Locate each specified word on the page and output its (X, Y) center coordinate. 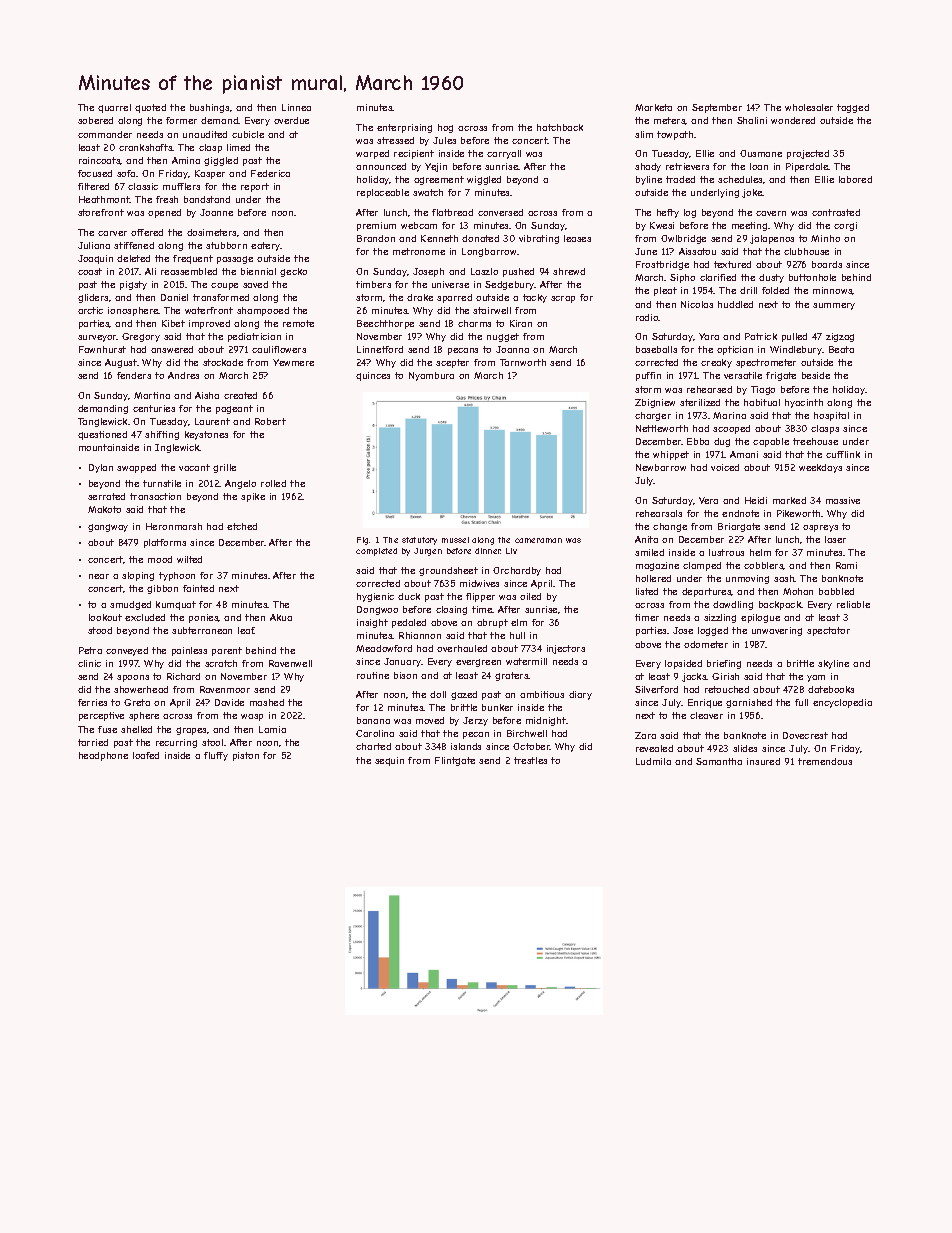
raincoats (100, 161)
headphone (103, 756)
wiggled (484, 180)
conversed (500, 212)
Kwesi (662, 225)
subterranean (202, 630)
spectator (828, 631)
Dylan (101, 468)
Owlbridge (683, 239)
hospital (831, 416)
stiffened (134, 245)
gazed (464, 695)
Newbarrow (661, 467)
